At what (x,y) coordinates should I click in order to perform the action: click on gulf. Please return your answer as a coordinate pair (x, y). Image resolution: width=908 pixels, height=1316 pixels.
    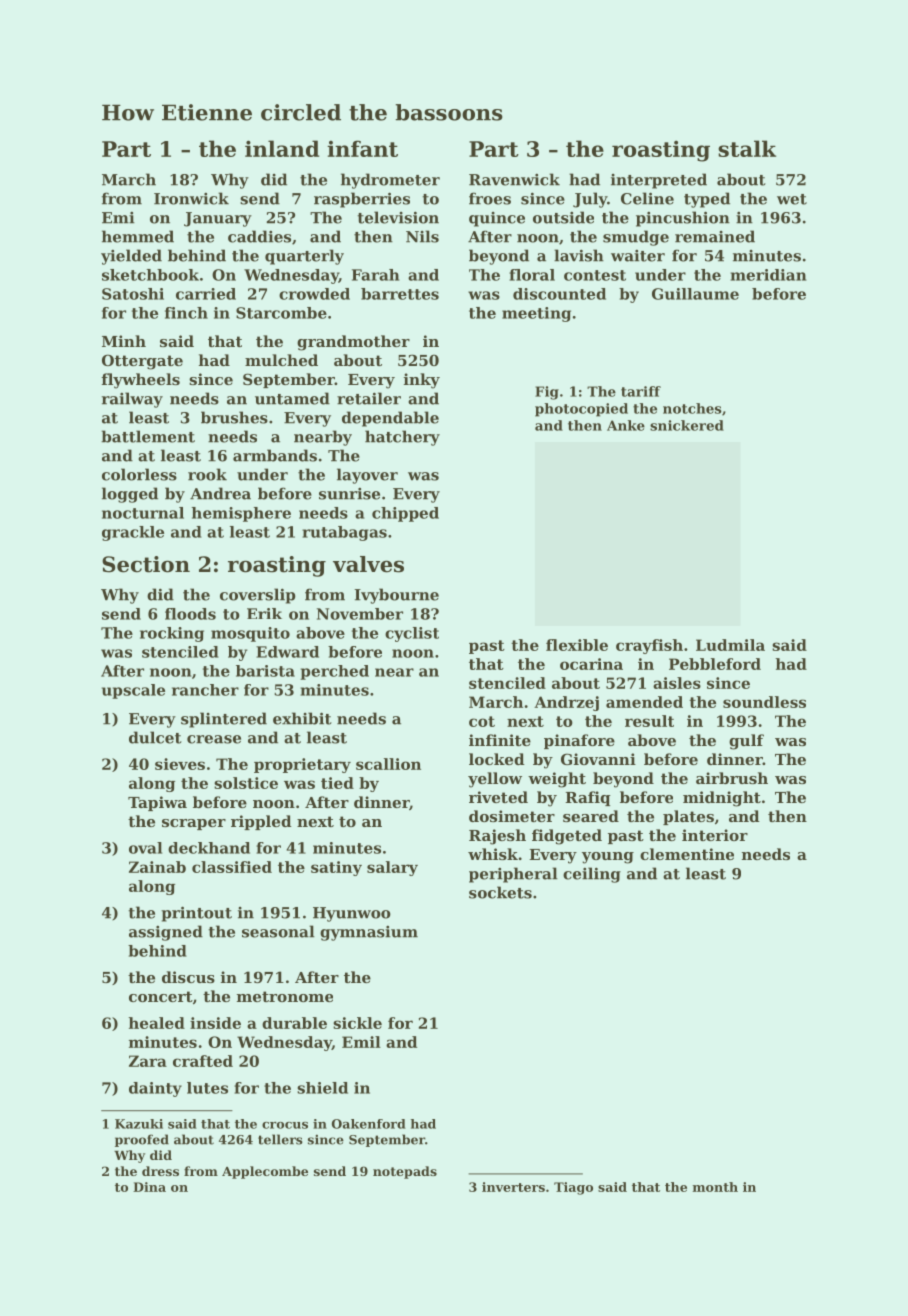
    Looking at the image, I should click on (746, 742).
